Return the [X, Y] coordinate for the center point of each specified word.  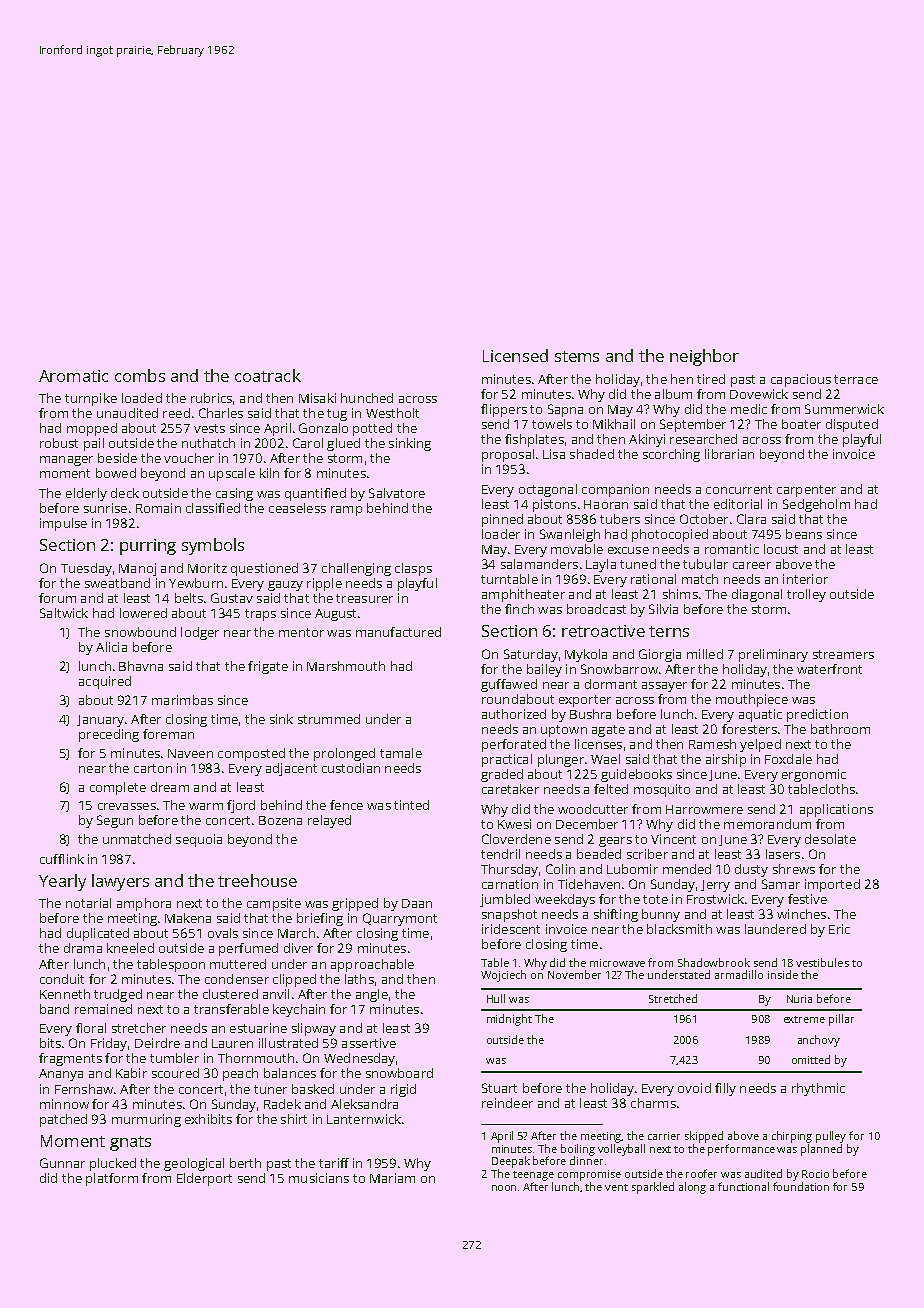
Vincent [673, 839]
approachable [372, 965]
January [100, 721]
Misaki [317, 398]
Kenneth [65, 994]
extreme [804, 1019]
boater [801, 424]
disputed [852, 425]
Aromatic [73, 376]
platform [112, 1179]
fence [346, 805]
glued [343, 444]
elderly [86, 494]
